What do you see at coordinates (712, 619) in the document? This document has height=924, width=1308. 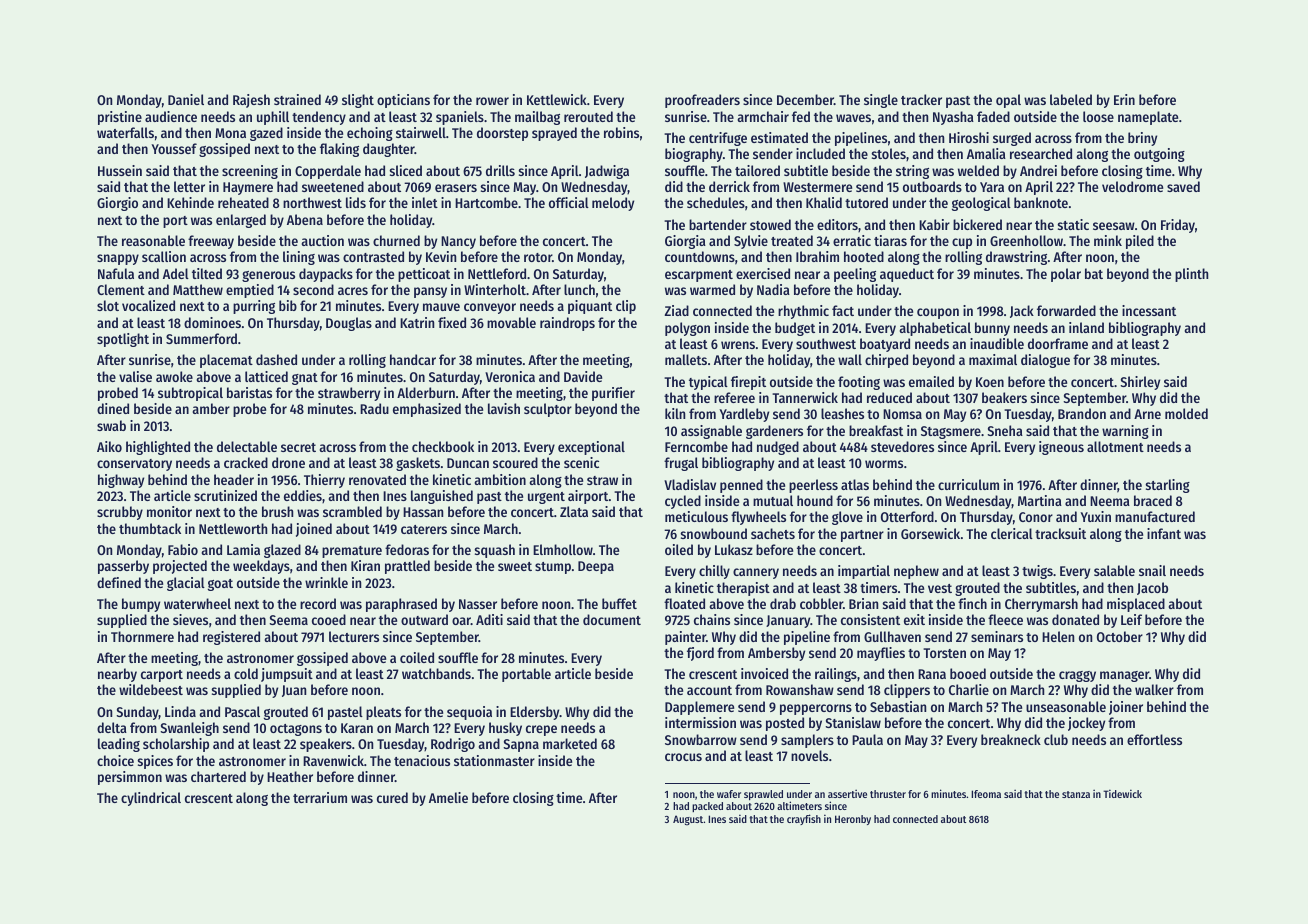 I see `chains` at bounding box center [712, 619].
